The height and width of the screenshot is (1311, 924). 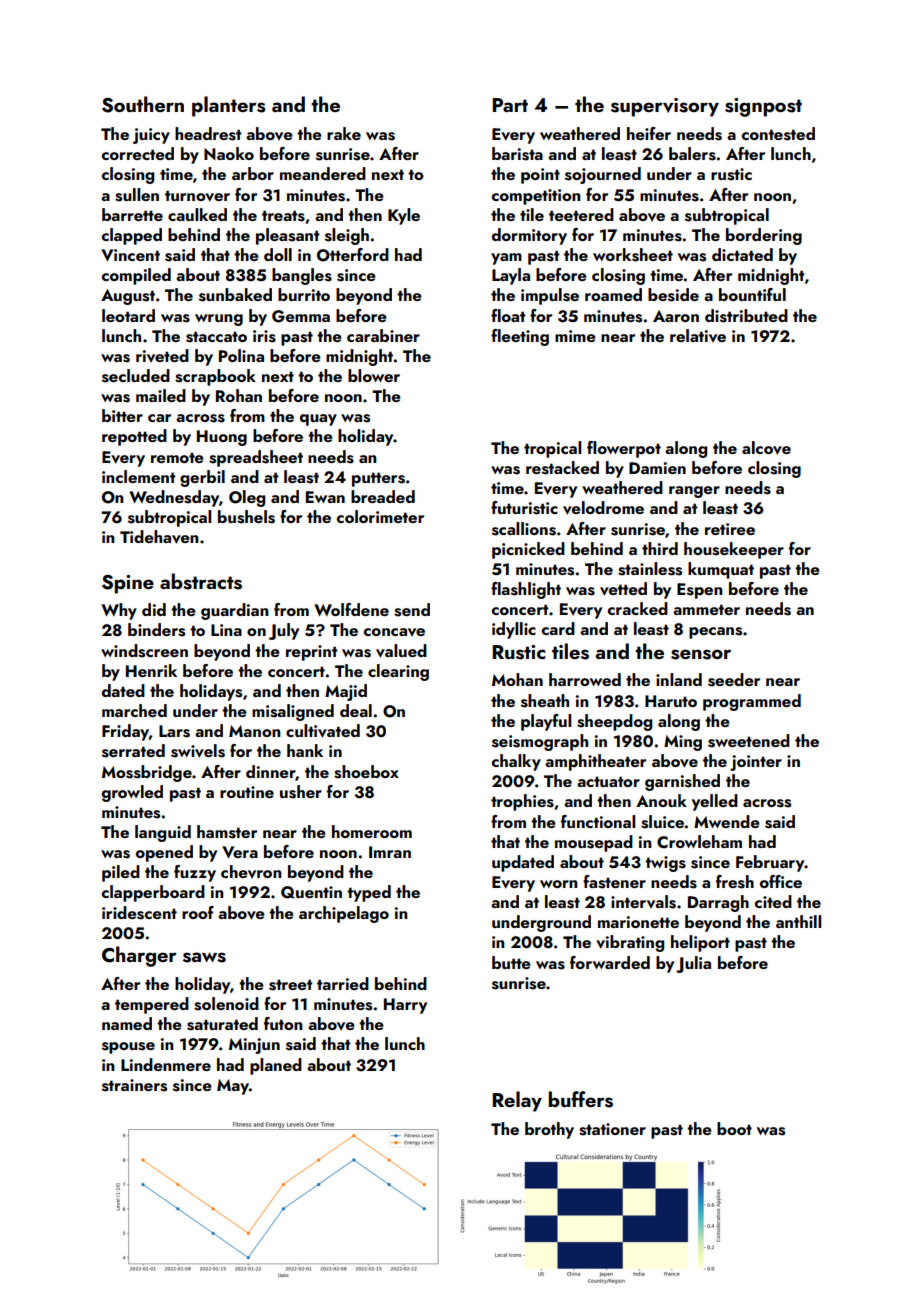 What do you see at coordinates (559, 884) in the screenshot?
I see `worn` at bounding box center [559, 884].
